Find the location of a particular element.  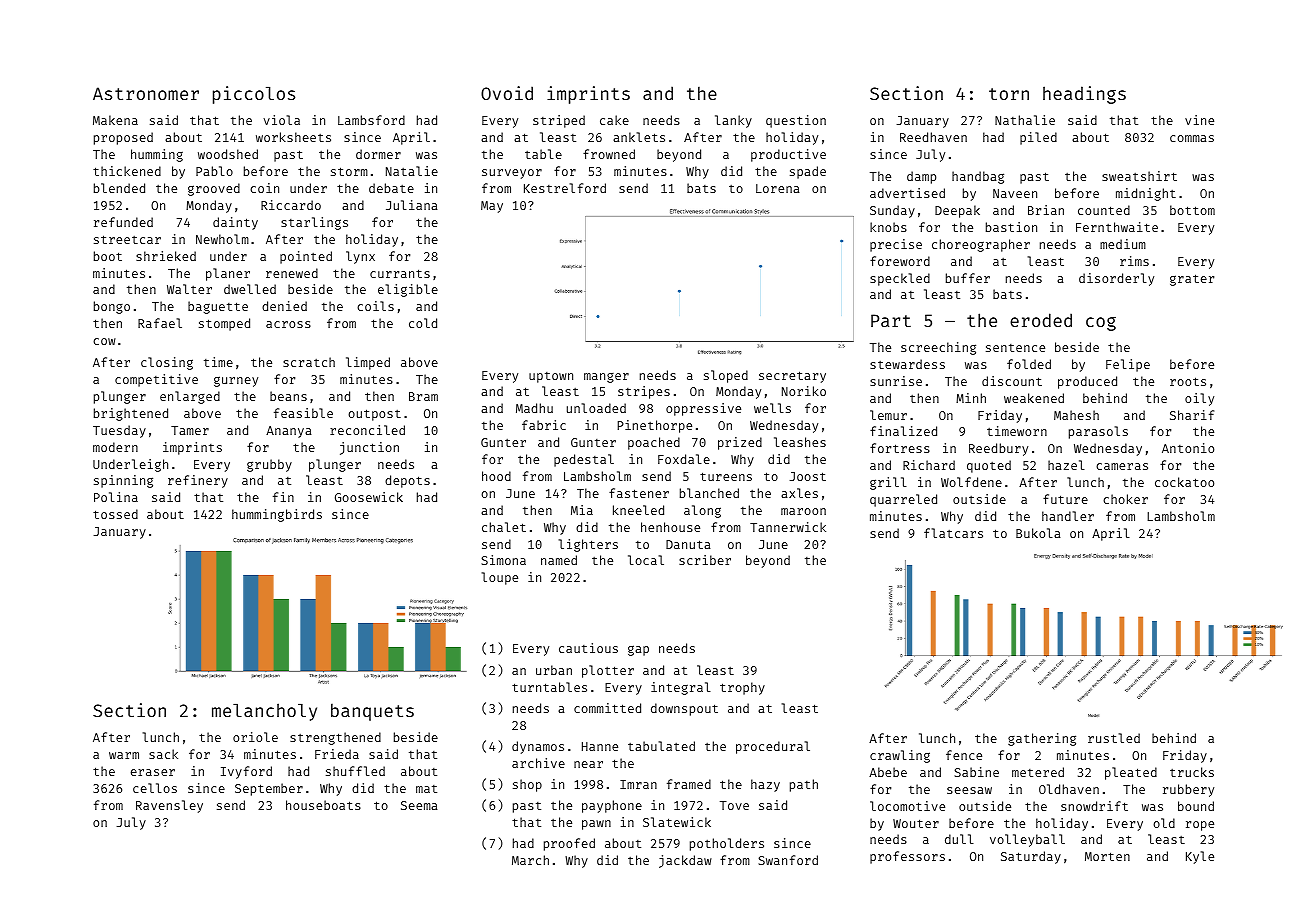

Joost is located at coordinates (808, 476).
